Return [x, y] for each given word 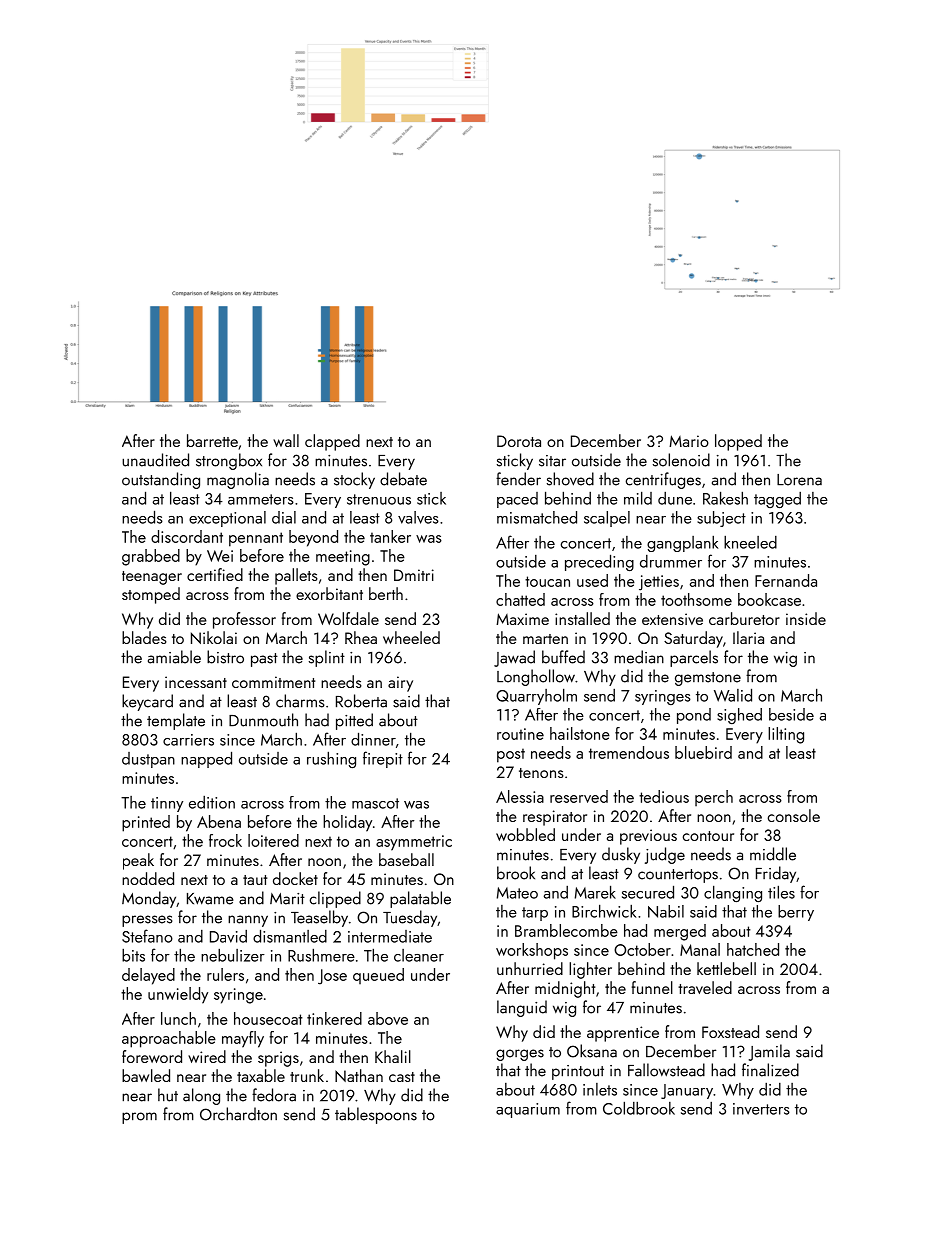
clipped [335, 899]
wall [286, 440]
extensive [672, 619]
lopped [738, 442]
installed [582, 618]
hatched [753, 949]
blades [144, 637]
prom [139, 1118]
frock [225, 840]
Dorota [519, 441]
